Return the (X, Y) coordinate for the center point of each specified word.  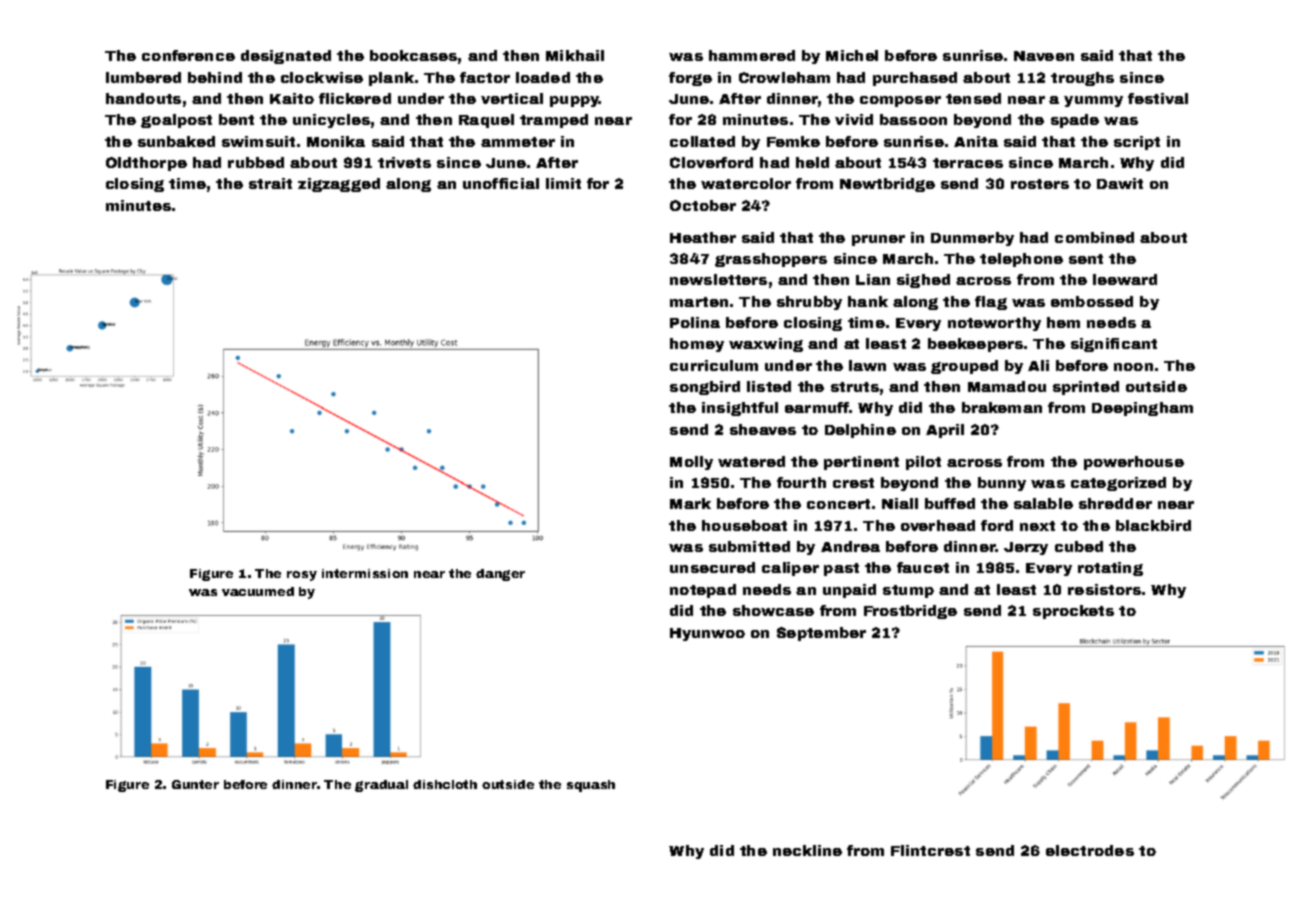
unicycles (331, 121)
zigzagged (339, 185)
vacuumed (258, 591)
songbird (705, 388)
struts (855, 387)
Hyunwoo (707, 634)
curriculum (714, 365)
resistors (1104, 589)
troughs (1082, 79)
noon (1133, 367)
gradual (381, 786)
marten (699, 302)
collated (702, 141)
